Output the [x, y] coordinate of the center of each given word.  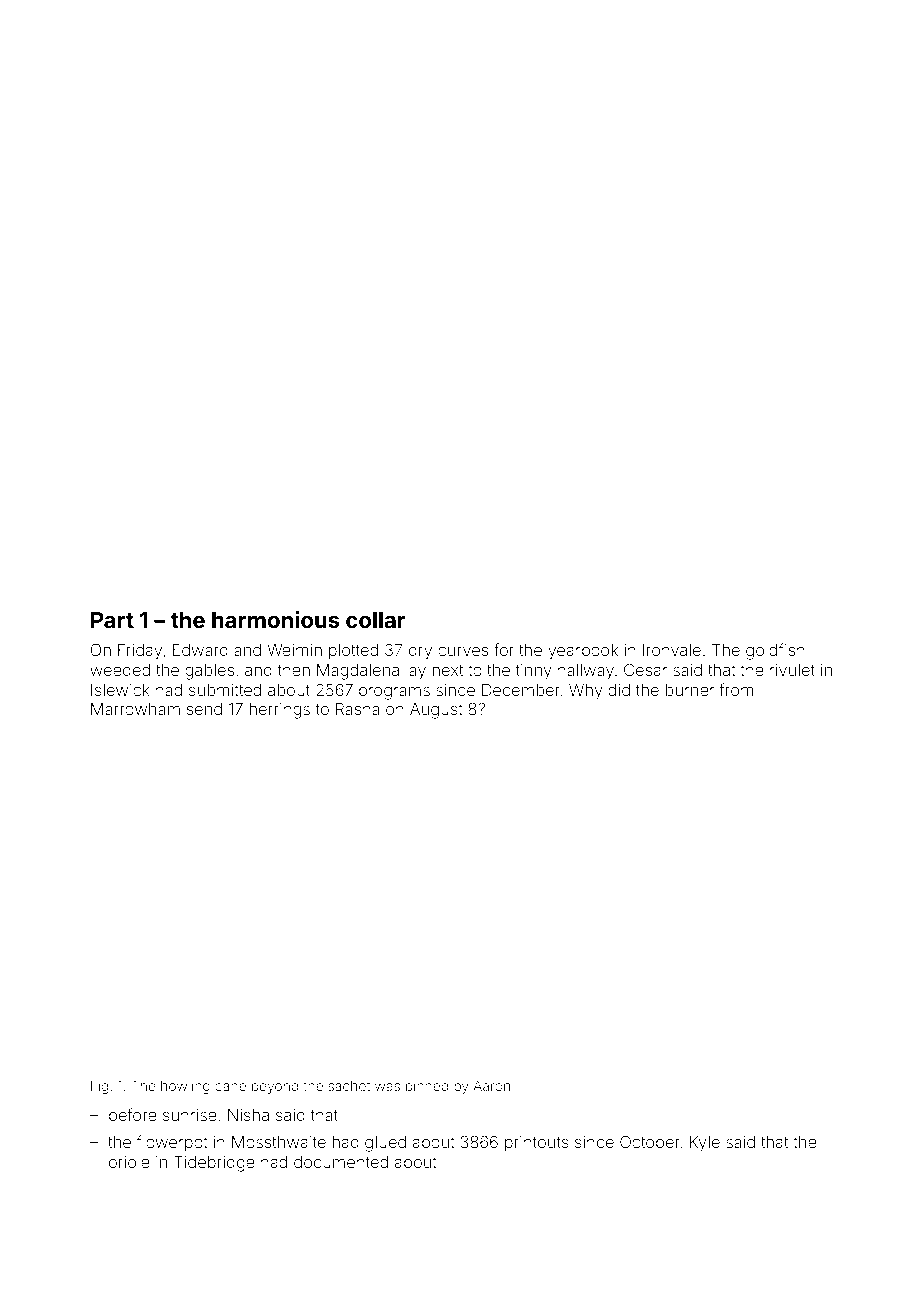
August [436, 711]
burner [689, 690]
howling [185, 1087]
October [650, 1141]
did [619, 690]
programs [394, 693]
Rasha [357, 709]
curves [463, 651]
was [387, 1087]
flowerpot [172, 1143]
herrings [279, 711]
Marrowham [135, 709]
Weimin [294, 650]
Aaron [491, 1086]
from [736, 689]
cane [230, 1087]
